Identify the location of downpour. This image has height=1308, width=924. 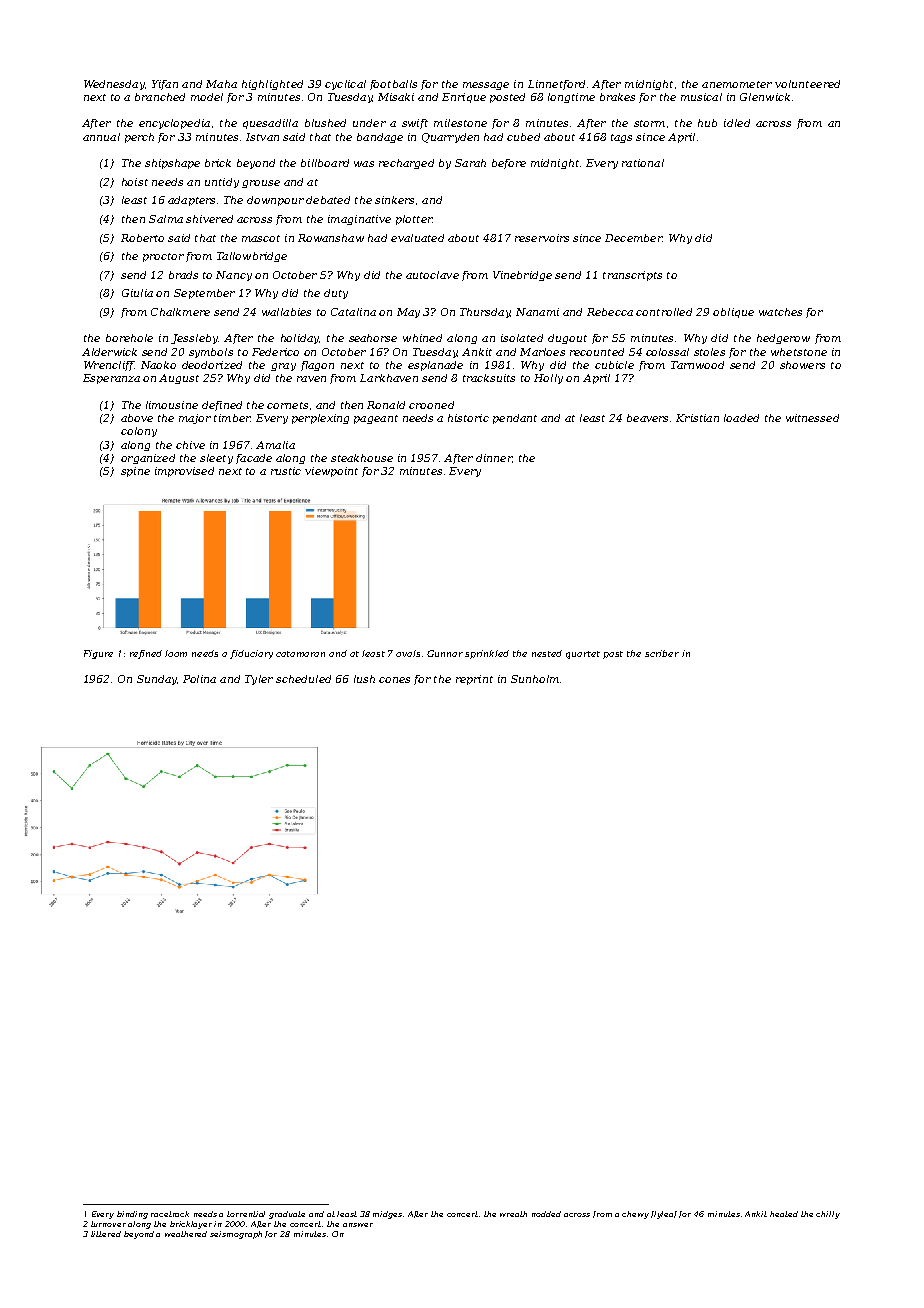
(275, 201).
